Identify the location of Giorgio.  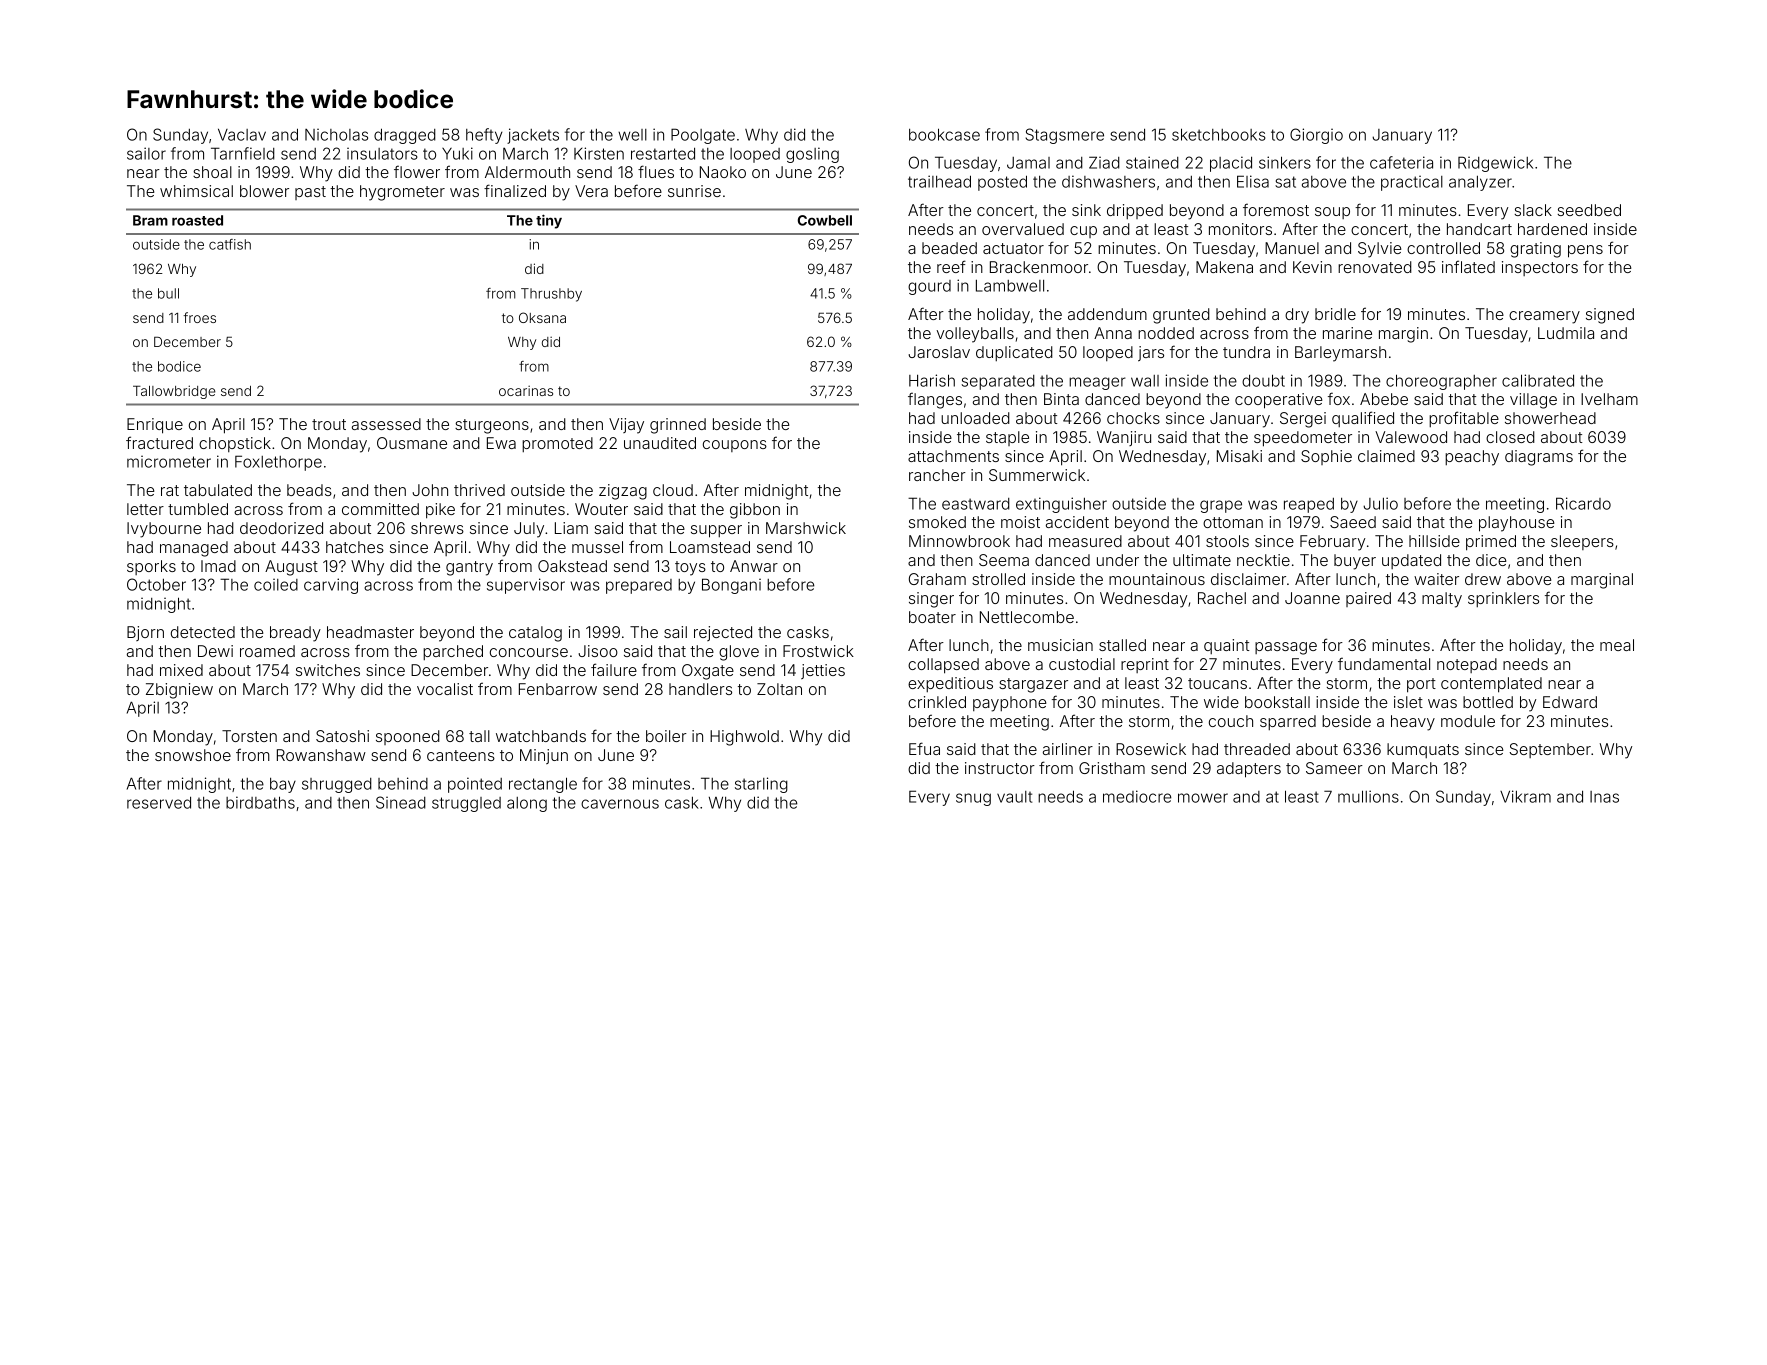
(1316, 136).
